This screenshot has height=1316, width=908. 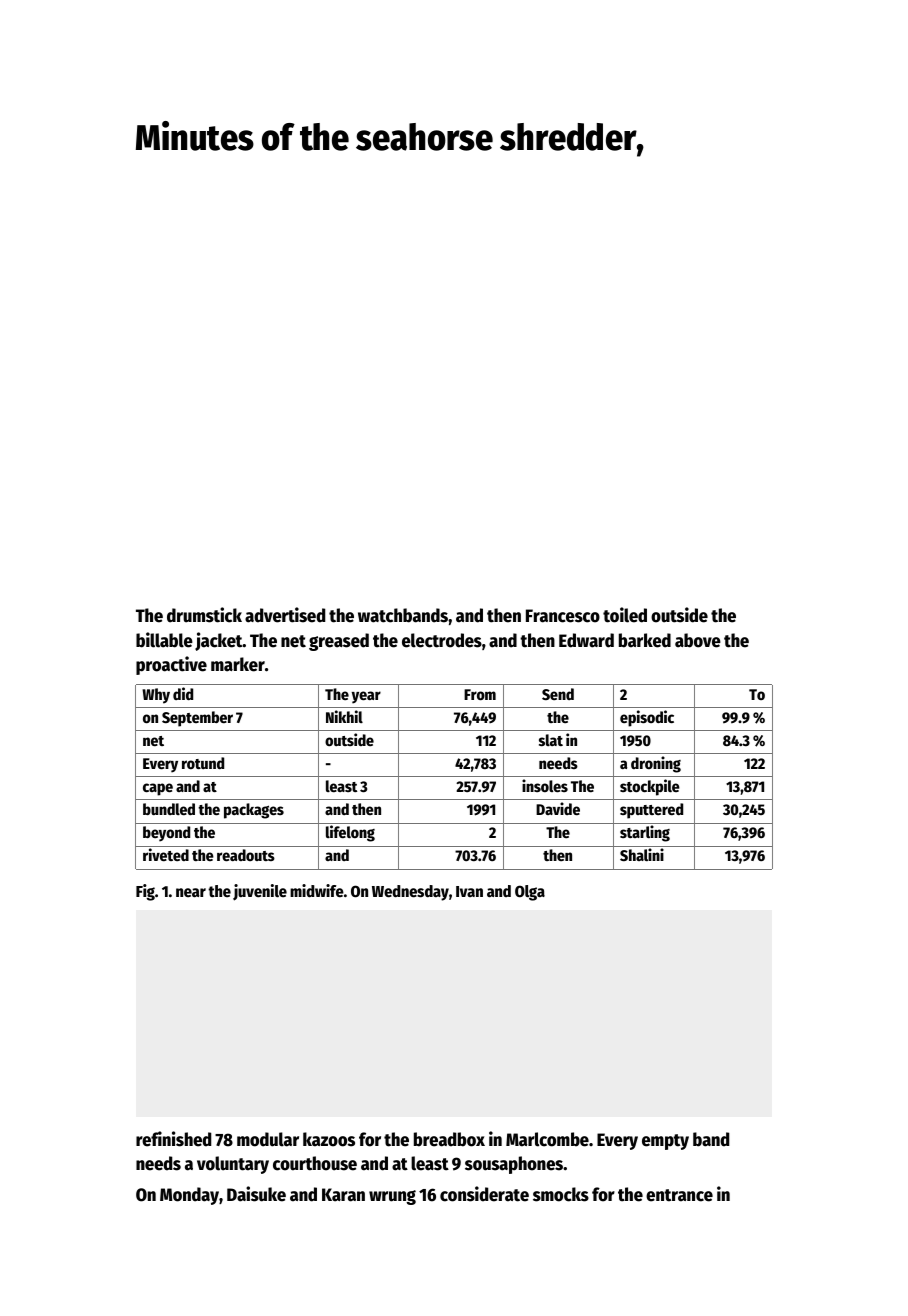 What do you see at coordinates (449, 1139) in the screenshot?
I see `breadbox` at bounding box center [449, 1139].
